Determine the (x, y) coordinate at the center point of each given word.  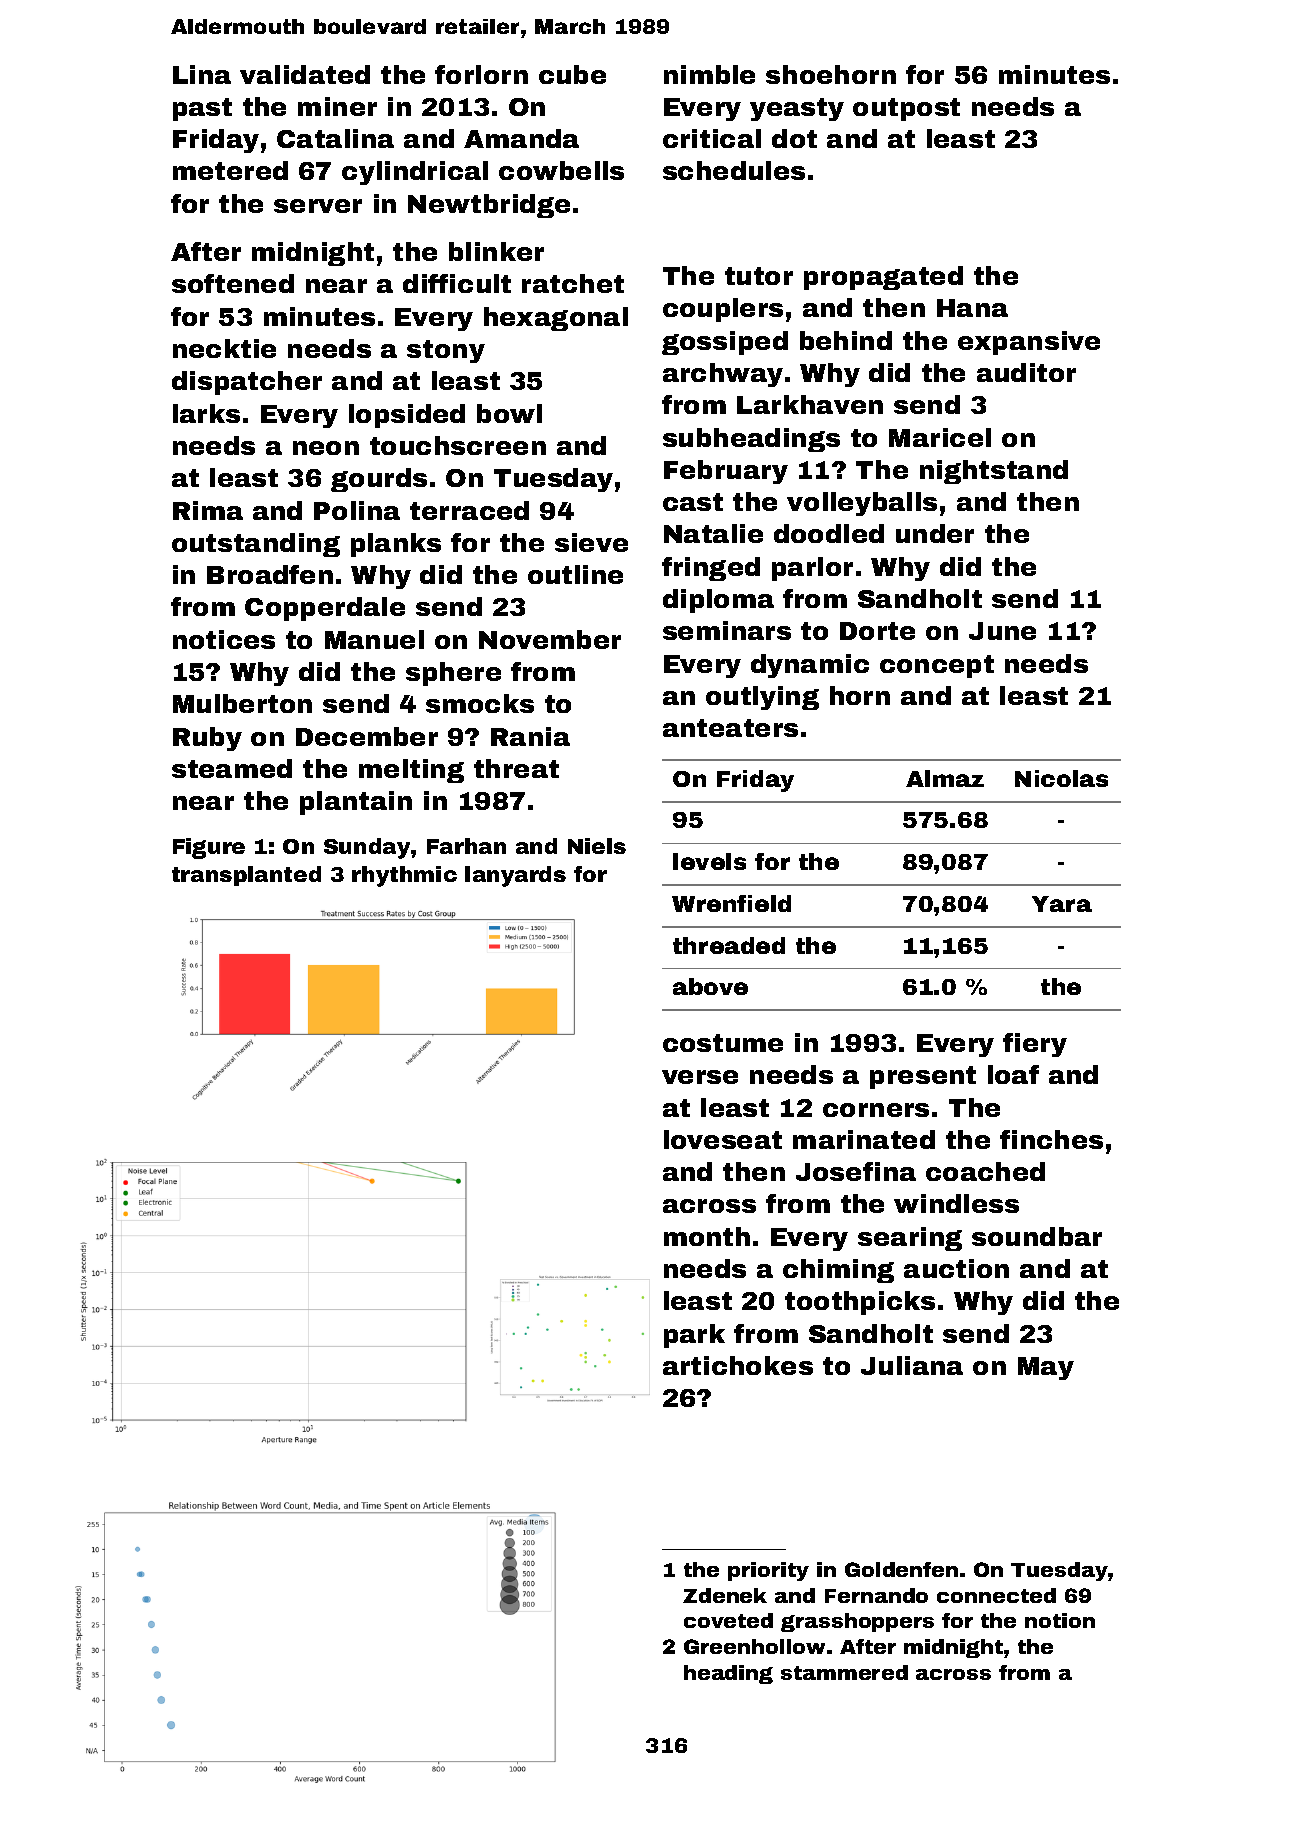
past (202, 109)
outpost (906, 109)
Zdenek (725, 1595)
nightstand (994, 472)
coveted (728, 1620)
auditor (1026, 372)
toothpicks (860, 1303)
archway (723, 375)
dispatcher (247, 383)
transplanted (246, 876)
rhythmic (404, 876)
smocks (480, 703)
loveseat (723, 1139)
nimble (709, 74)
